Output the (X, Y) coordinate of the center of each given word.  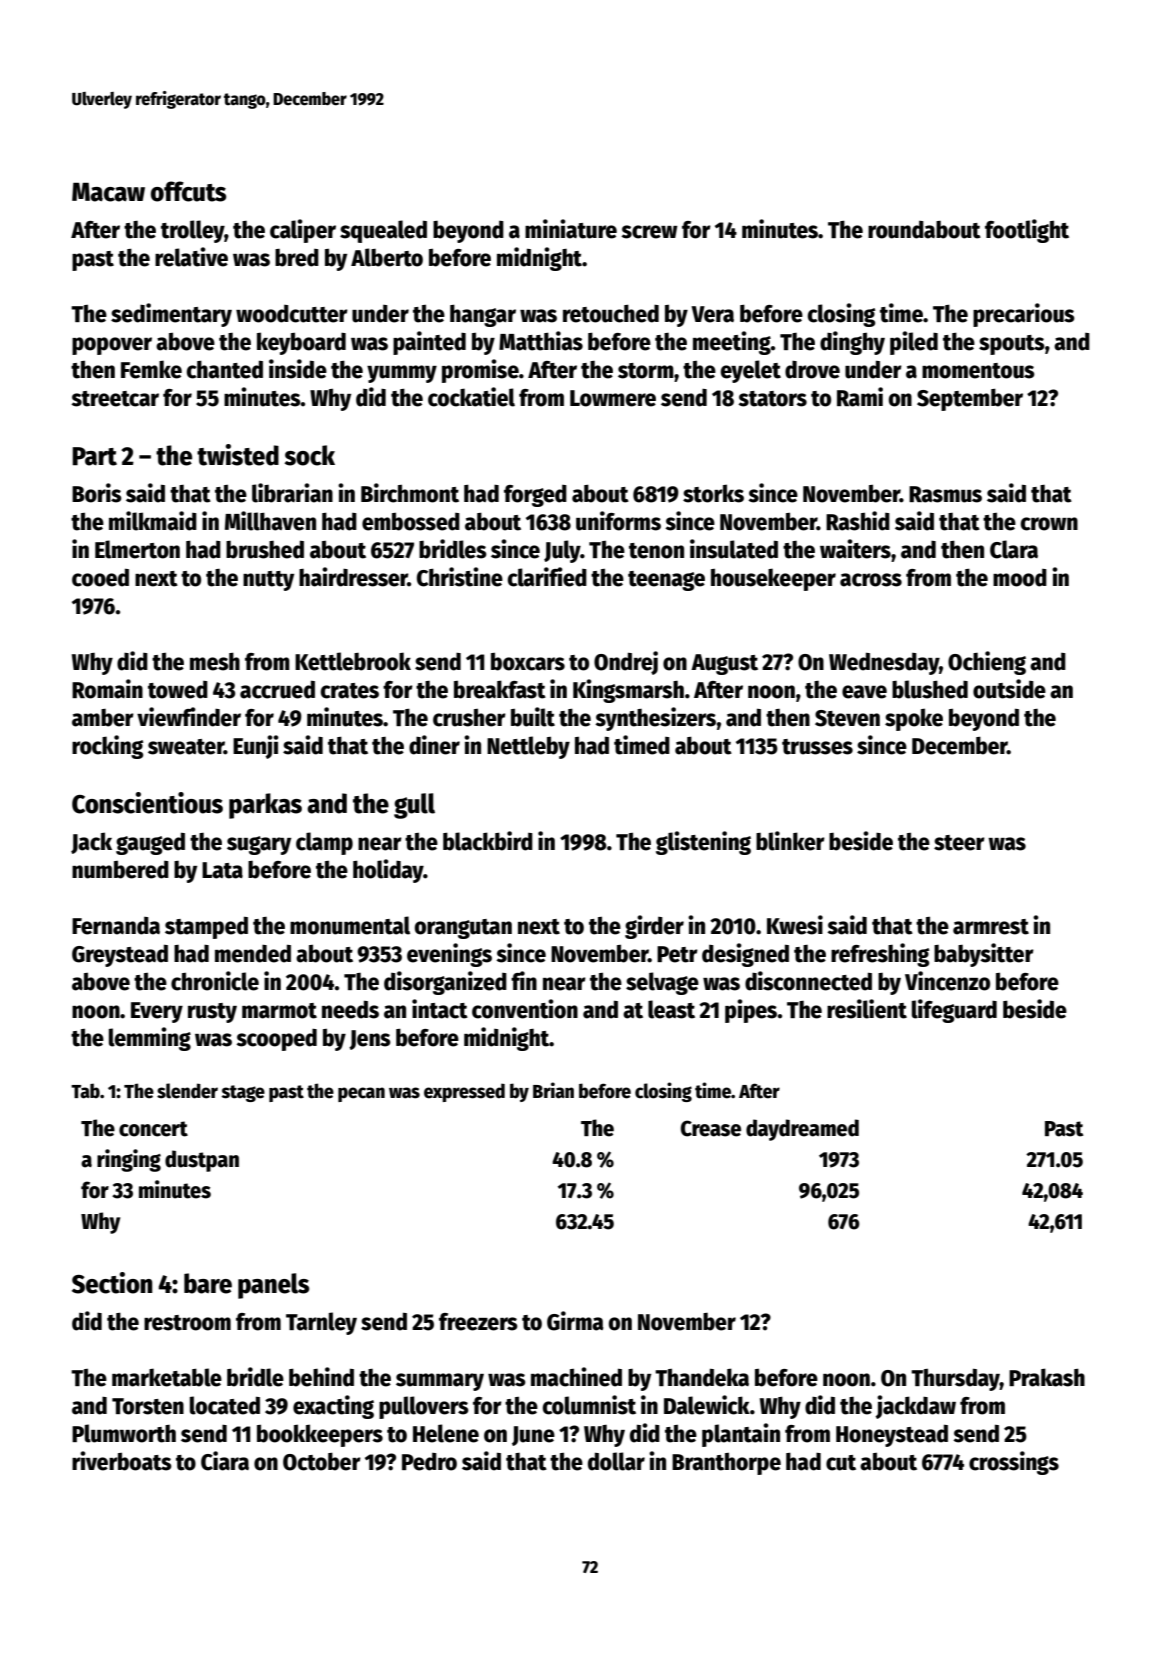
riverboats (122, 1461)
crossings (1014, 1463)
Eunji (256, 747)
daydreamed (802, 1130)
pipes (751, 1011)
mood (1020, 578)
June (533, 1436)
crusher (469, 718)
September (970, 399)
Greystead (120, 955)
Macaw (108, 192)
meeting (732, 343)
